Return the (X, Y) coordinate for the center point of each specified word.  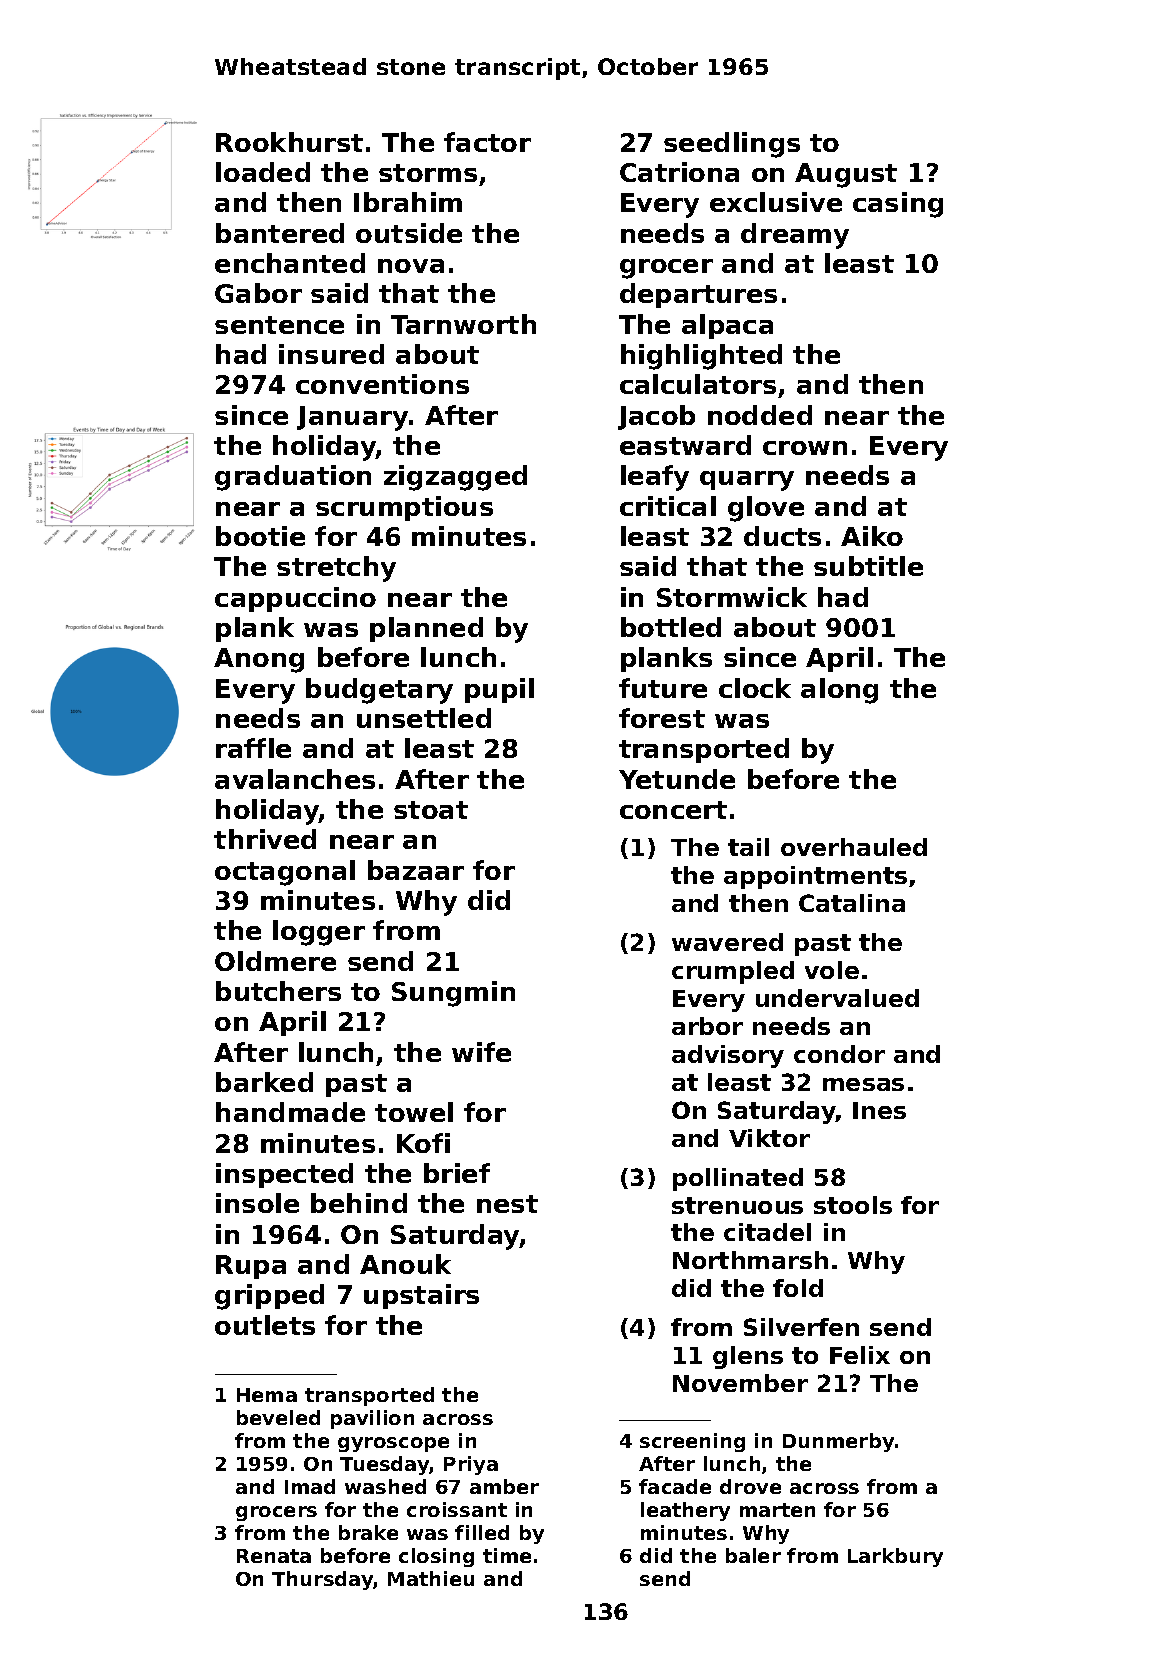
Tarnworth (463, 324)
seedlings (732, 145)
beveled (278, 1417)
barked (264, 1082)
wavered (727, 942)
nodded (760, 415)
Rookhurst (289, 142)
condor (839, 1054)
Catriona (679, 172)
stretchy (336, 569)
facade (675, 1486)
